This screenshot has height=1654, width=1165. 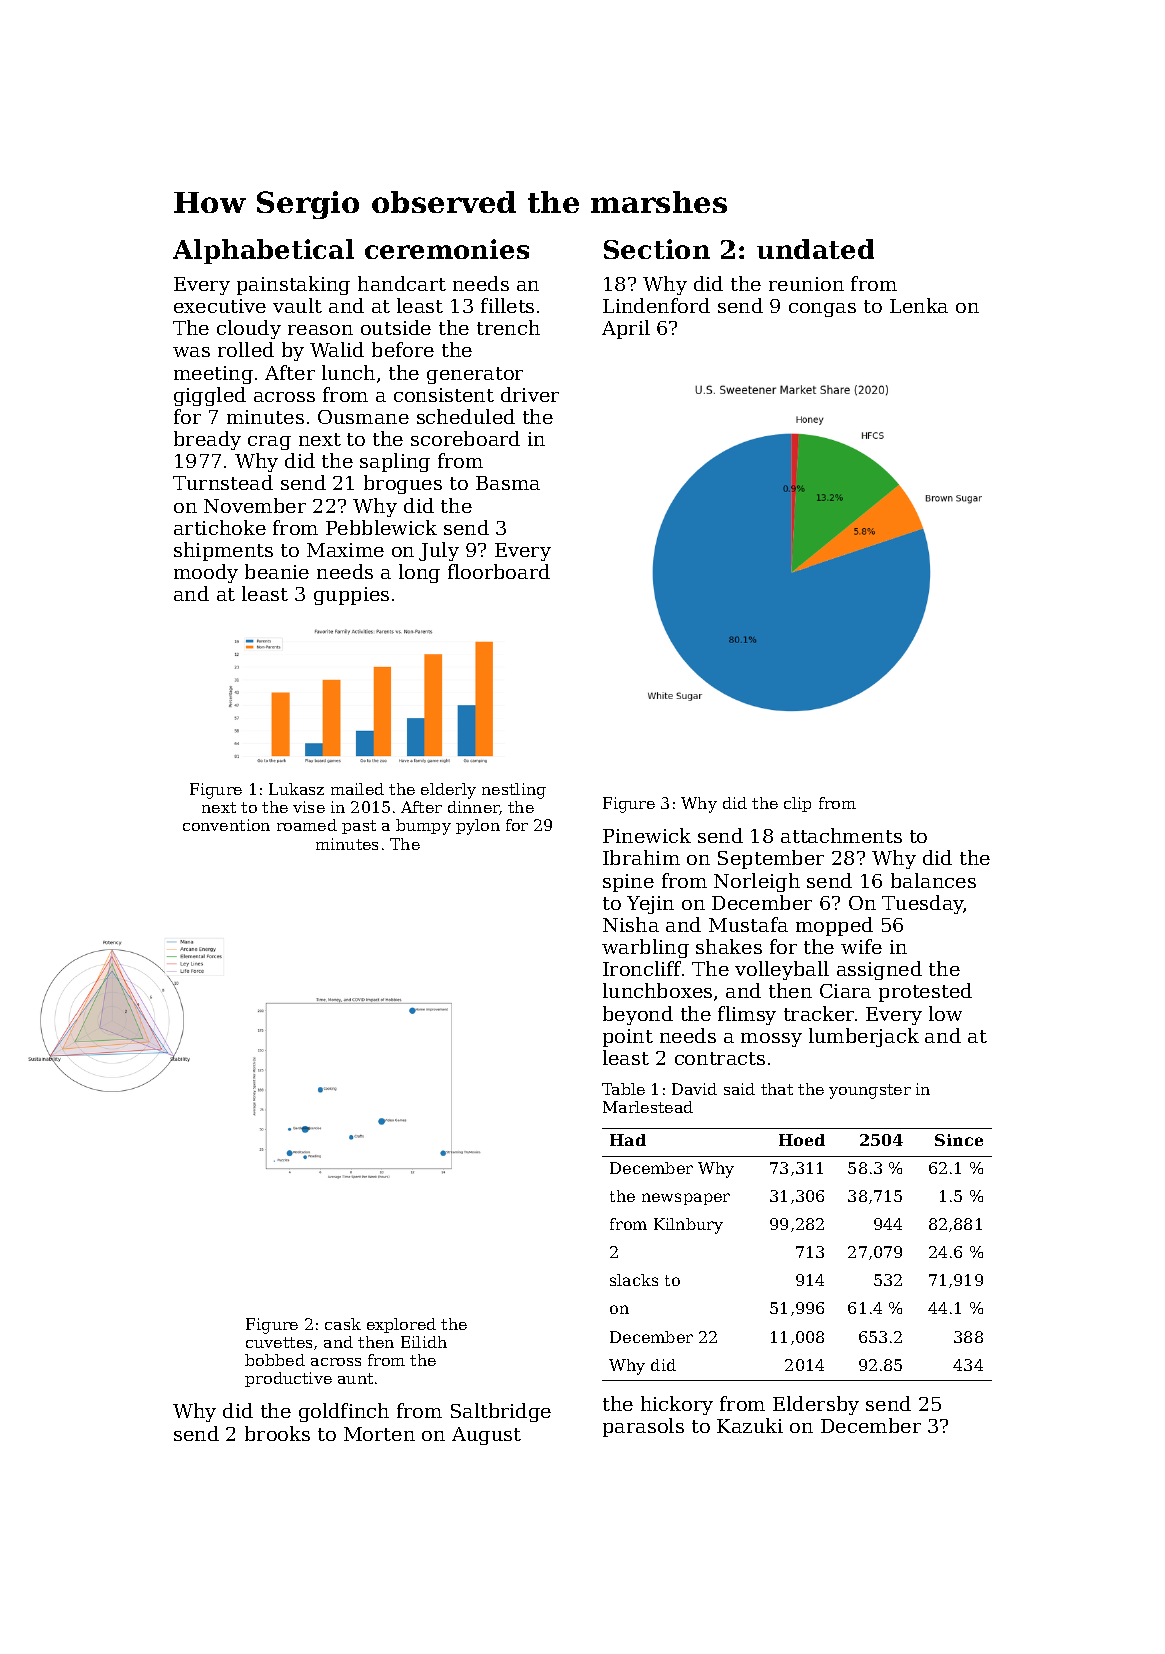 What do you see at coordinates (638, 1015) in the screenshot?
I see `beyond` at bounding box center [638, 1015].
